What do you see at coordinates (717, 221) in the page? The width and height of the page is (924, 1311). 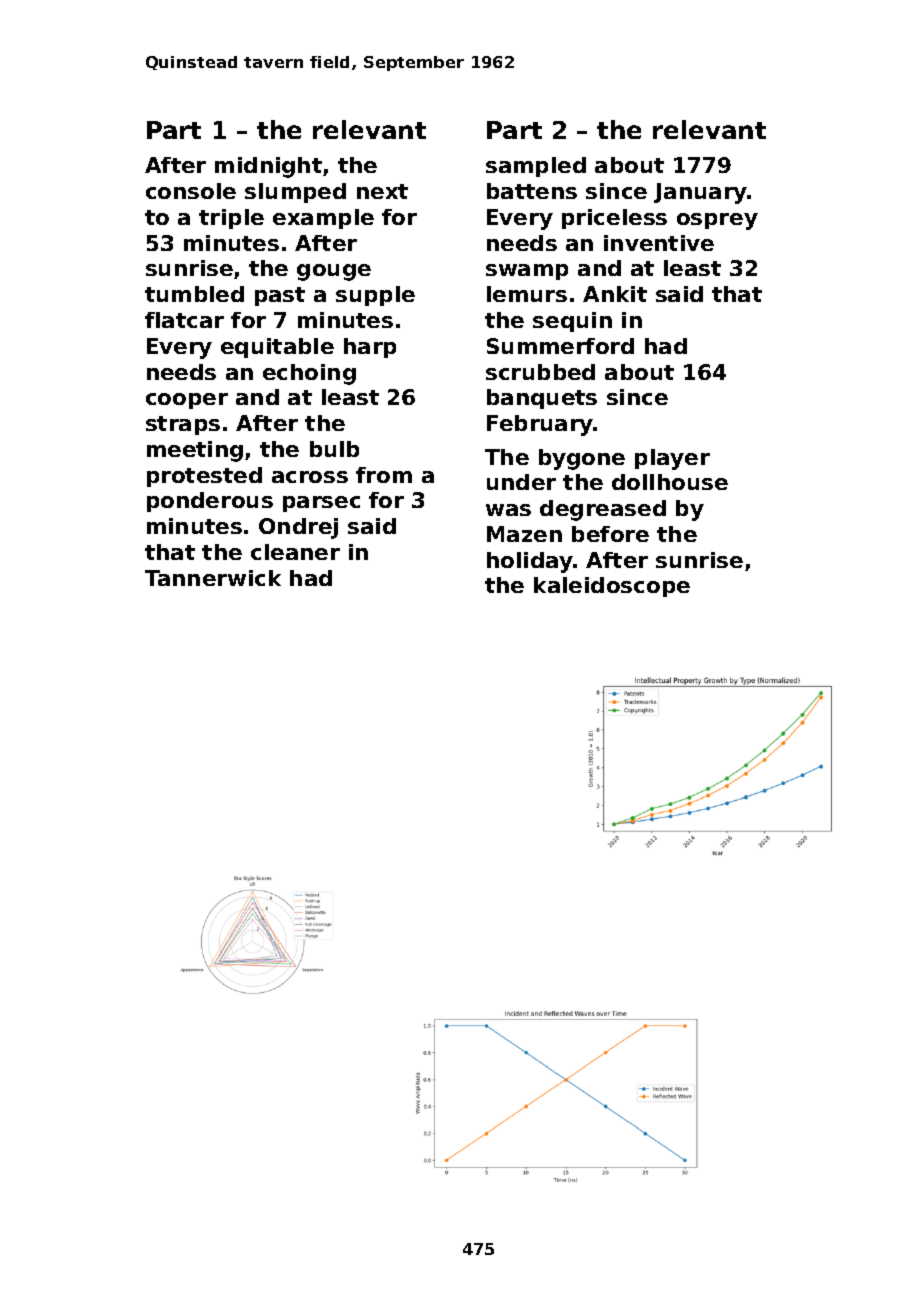 I see `osprey` at bounding box center [717, 221].
